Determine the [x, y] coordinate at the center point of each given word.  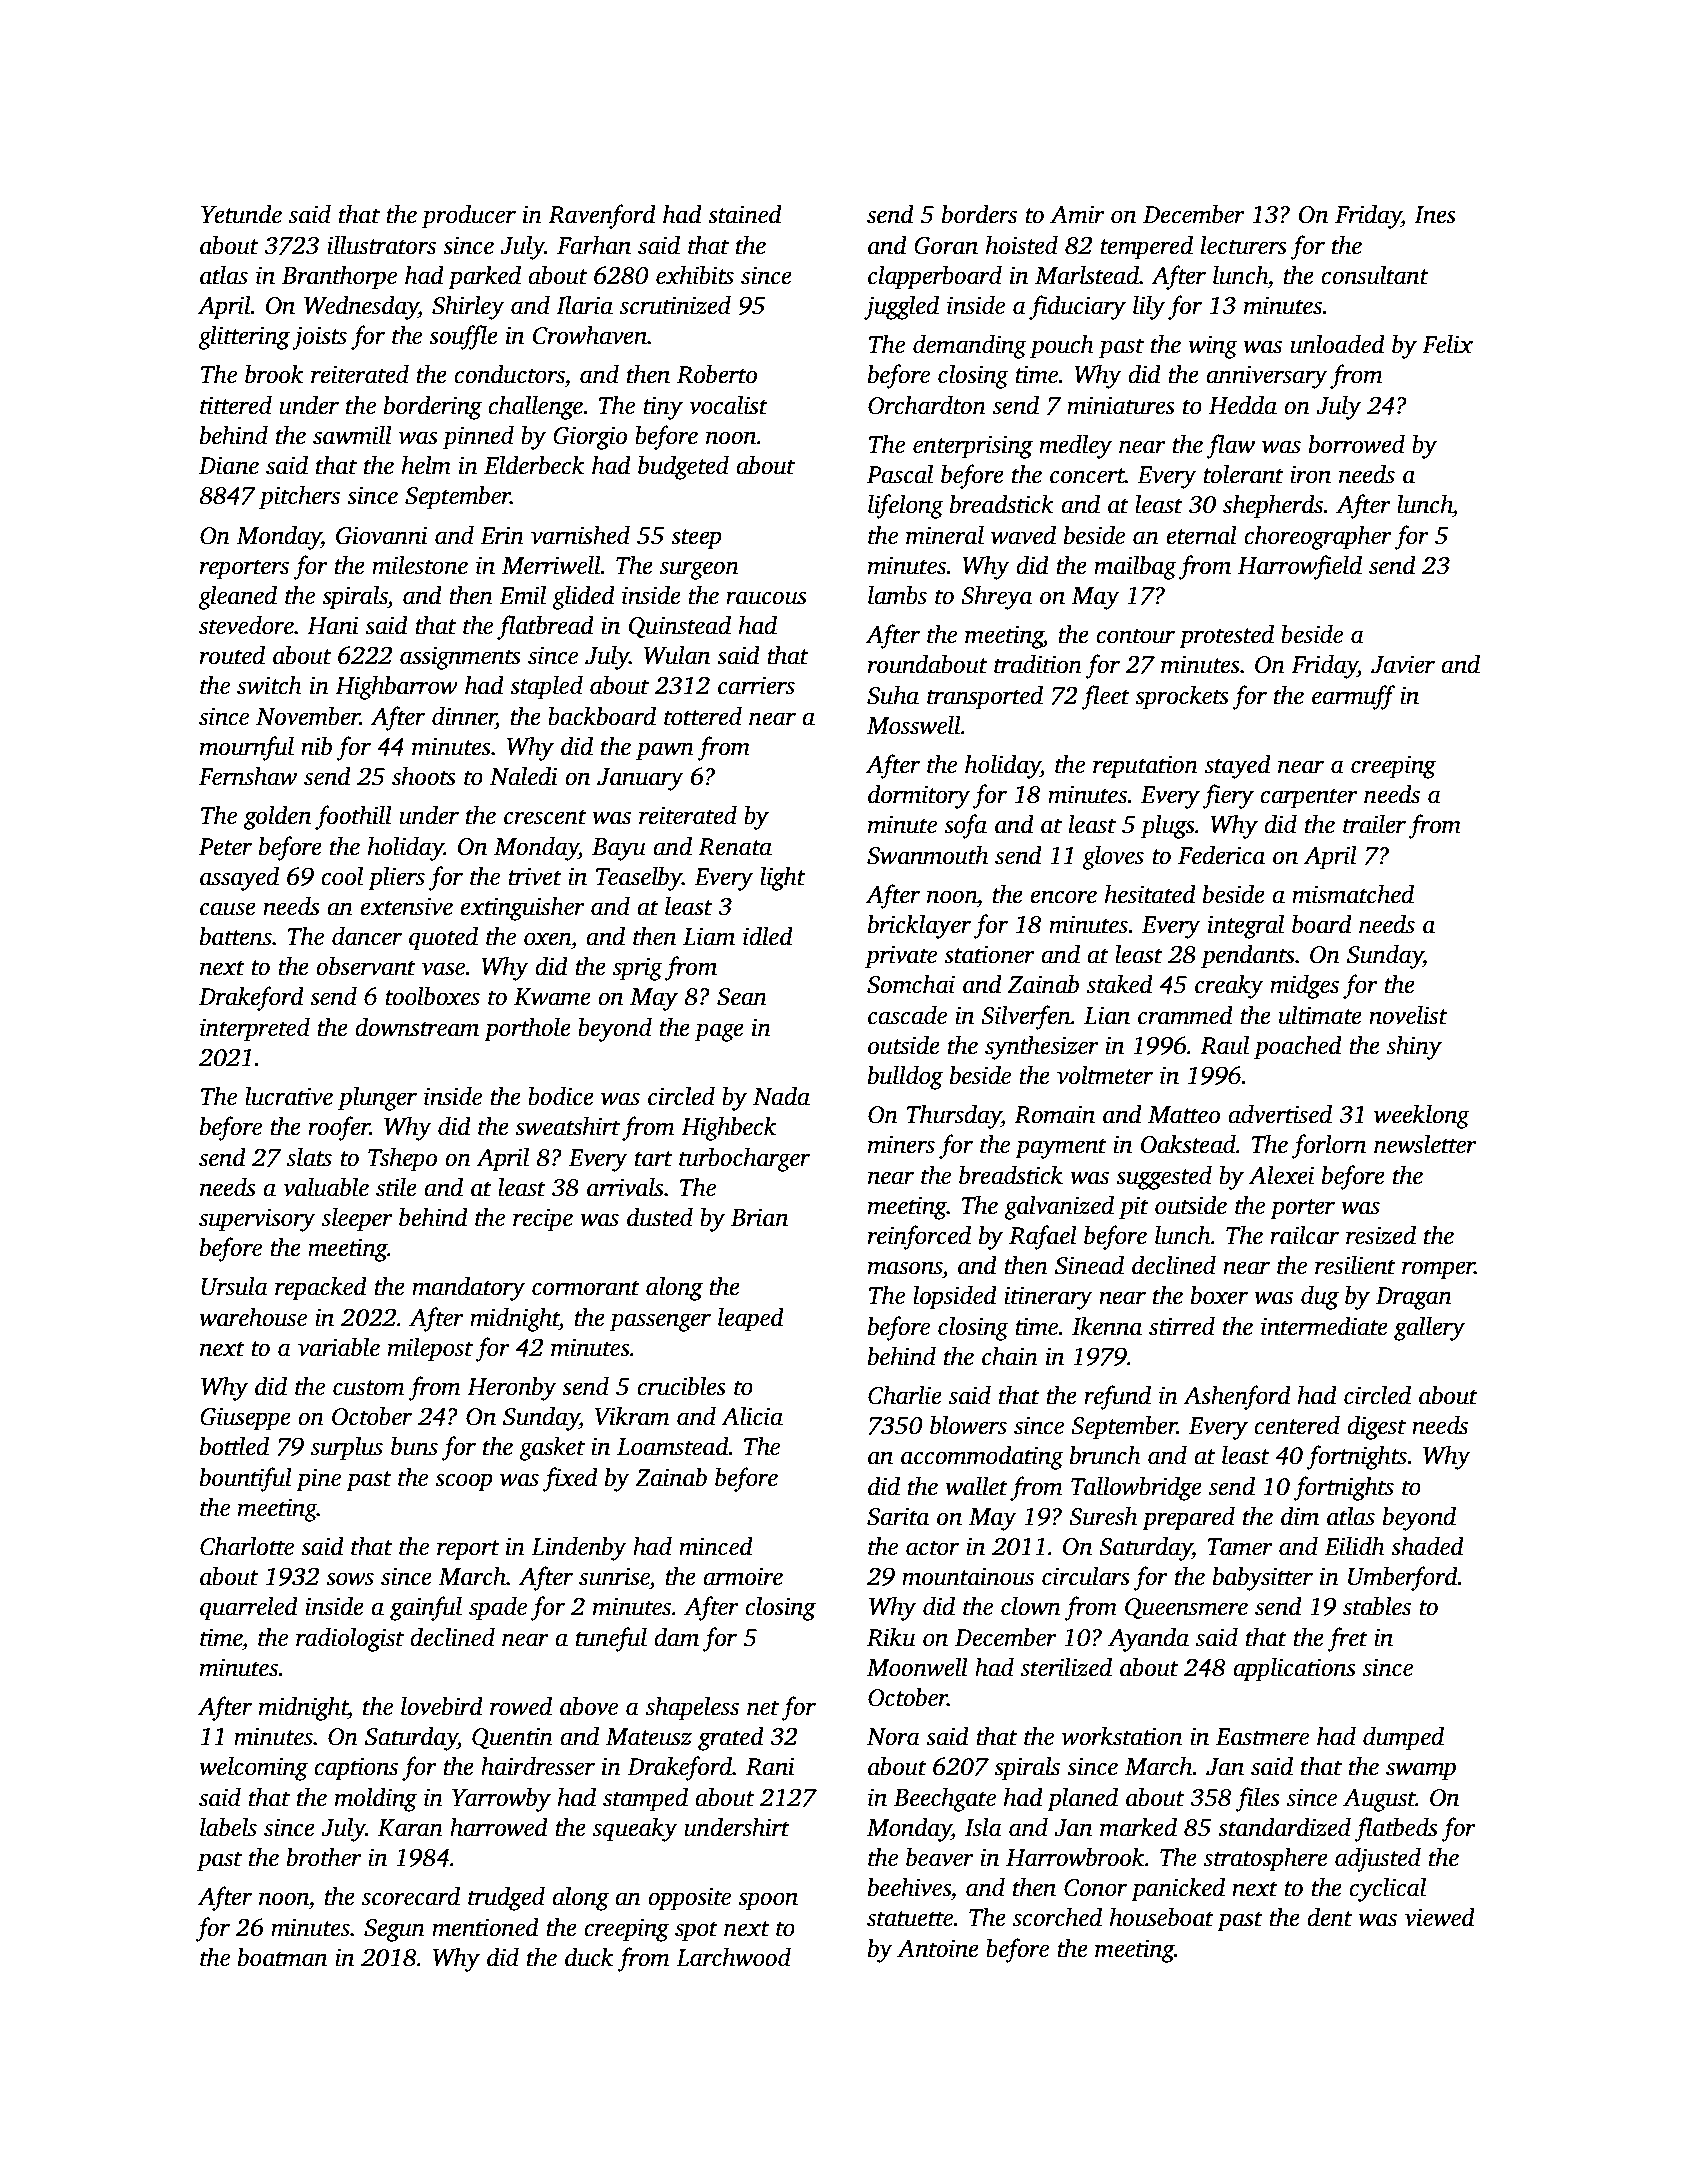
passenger [660, 1322]
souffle [463, 337]
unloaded [1337, 344]
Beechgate [945, 1799]
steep [696, 539]
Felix [1447, 344]
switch [269, 685]
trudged [506, 1898]
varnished [580, 535]
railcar [1304, 1235]
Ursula [234, 1286]
